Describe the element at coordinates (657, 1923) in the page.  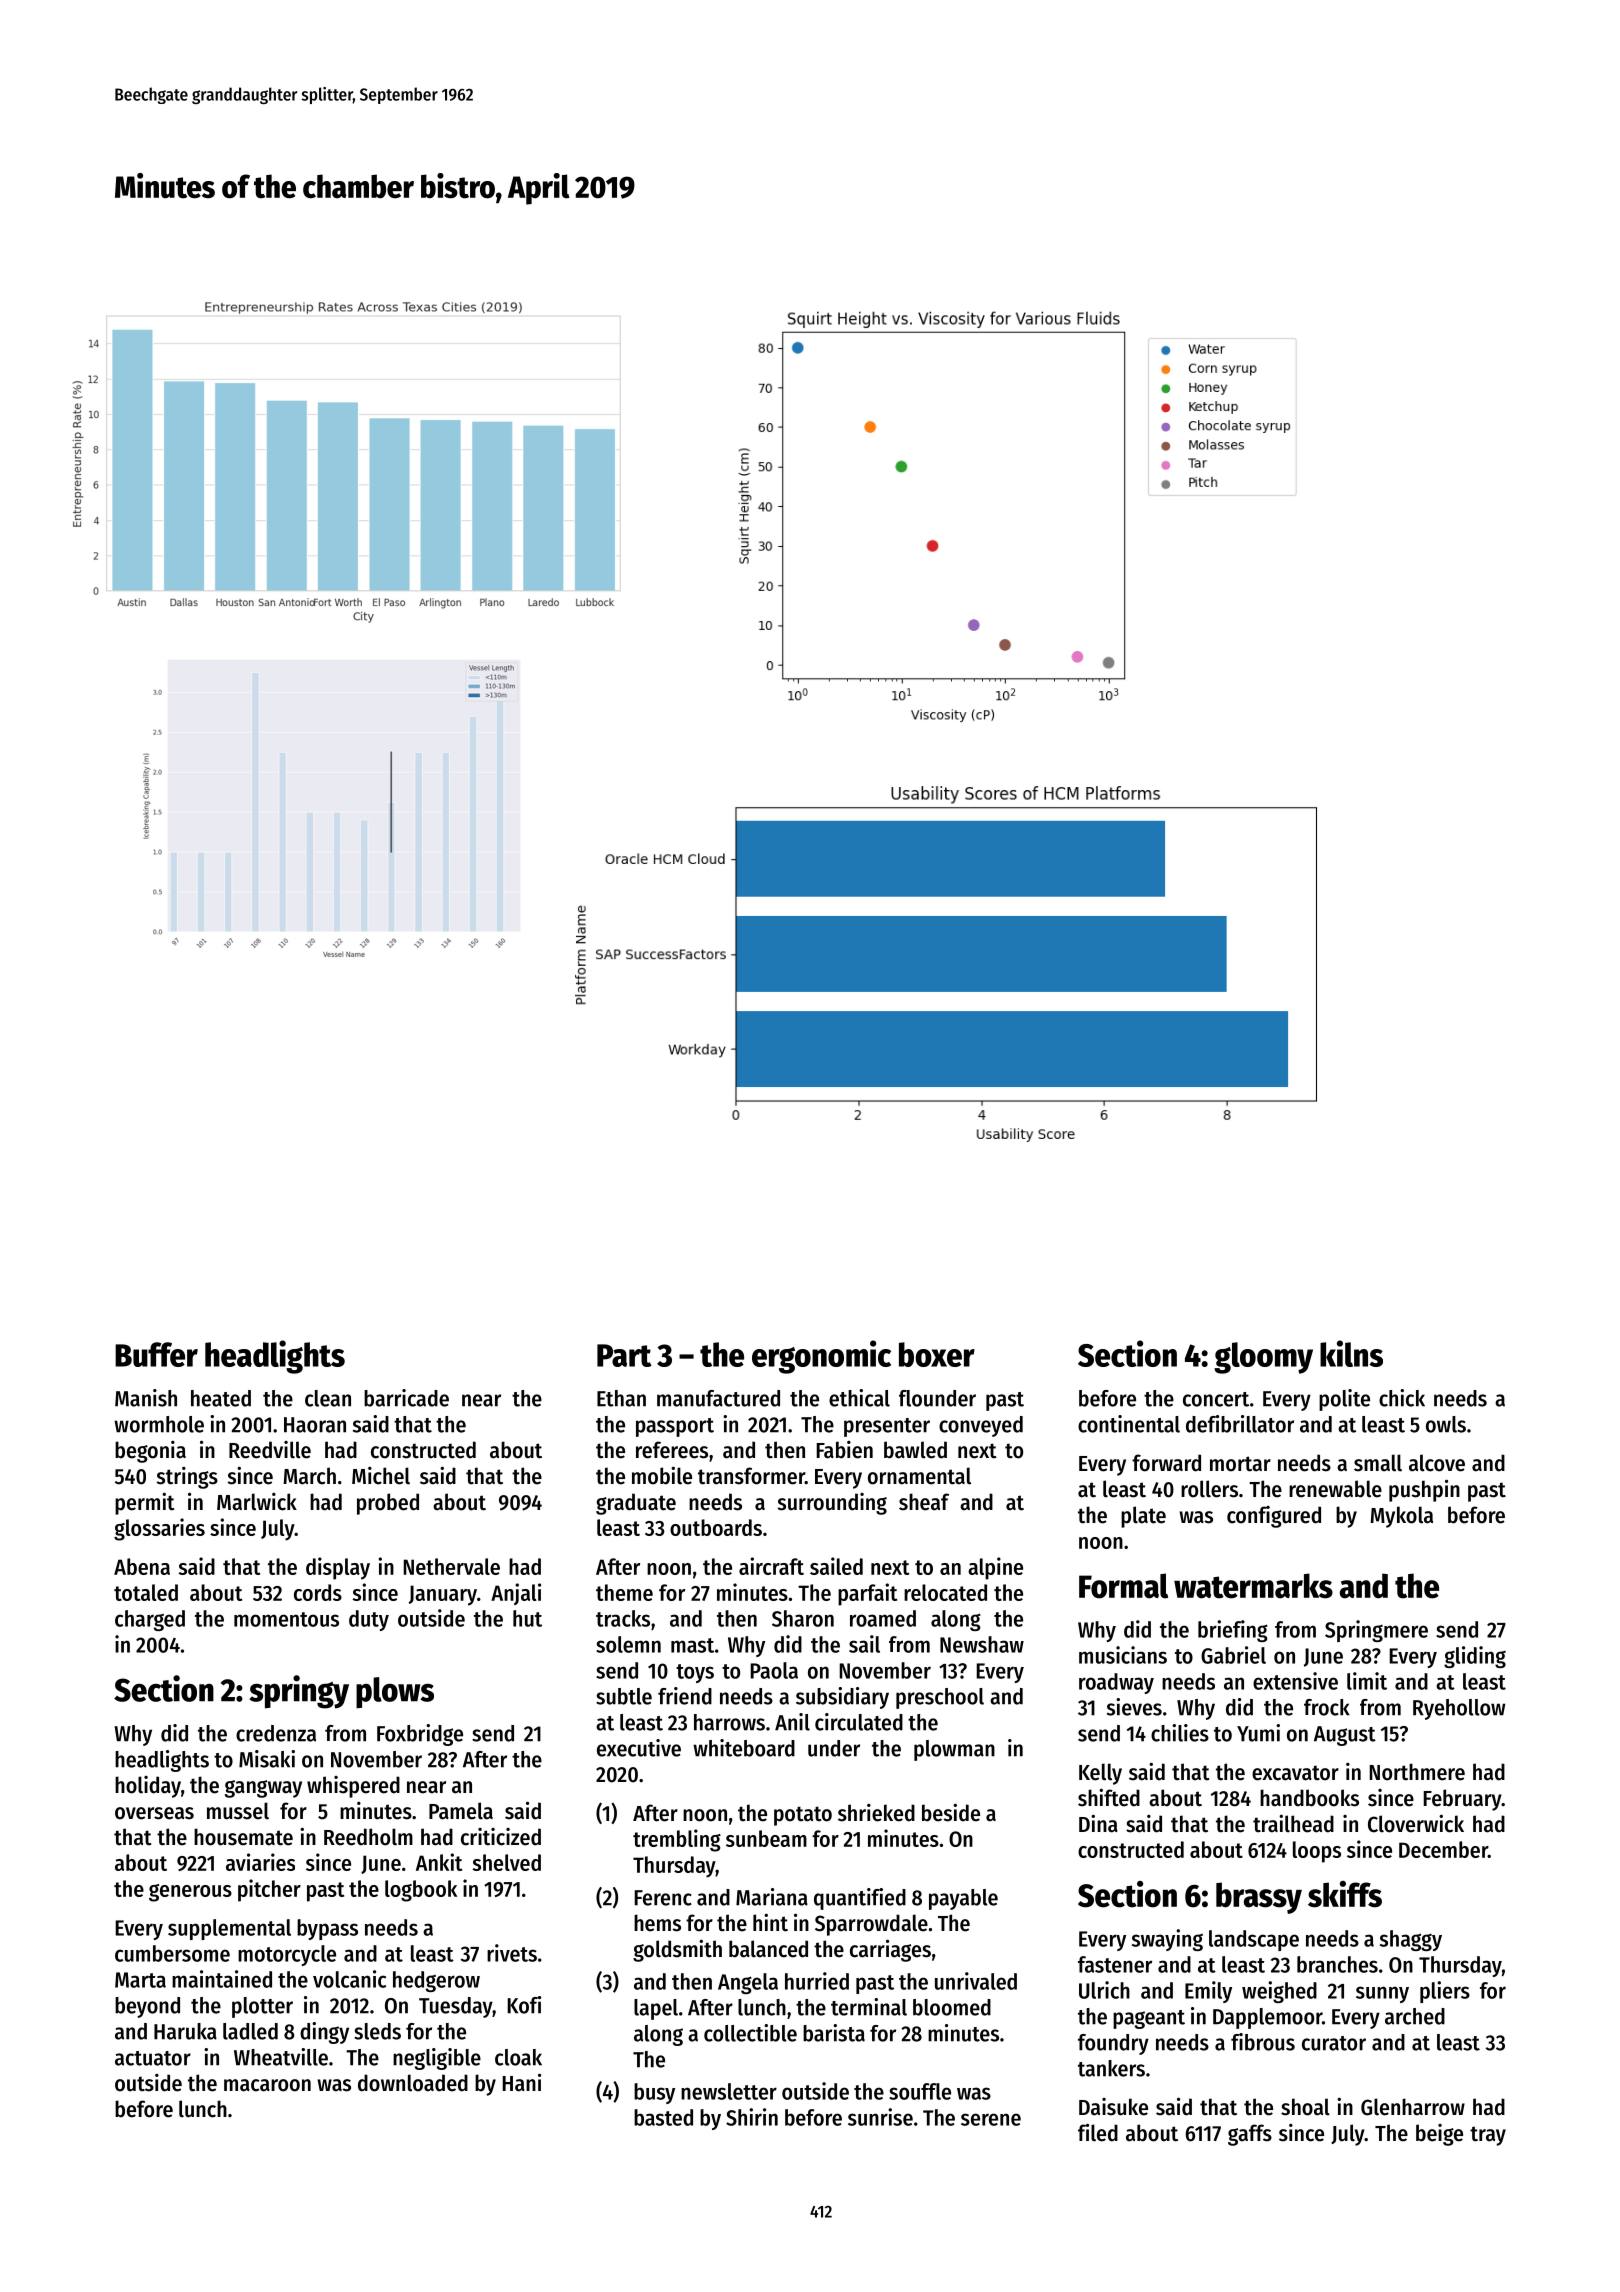
I see `hems` at that location.
